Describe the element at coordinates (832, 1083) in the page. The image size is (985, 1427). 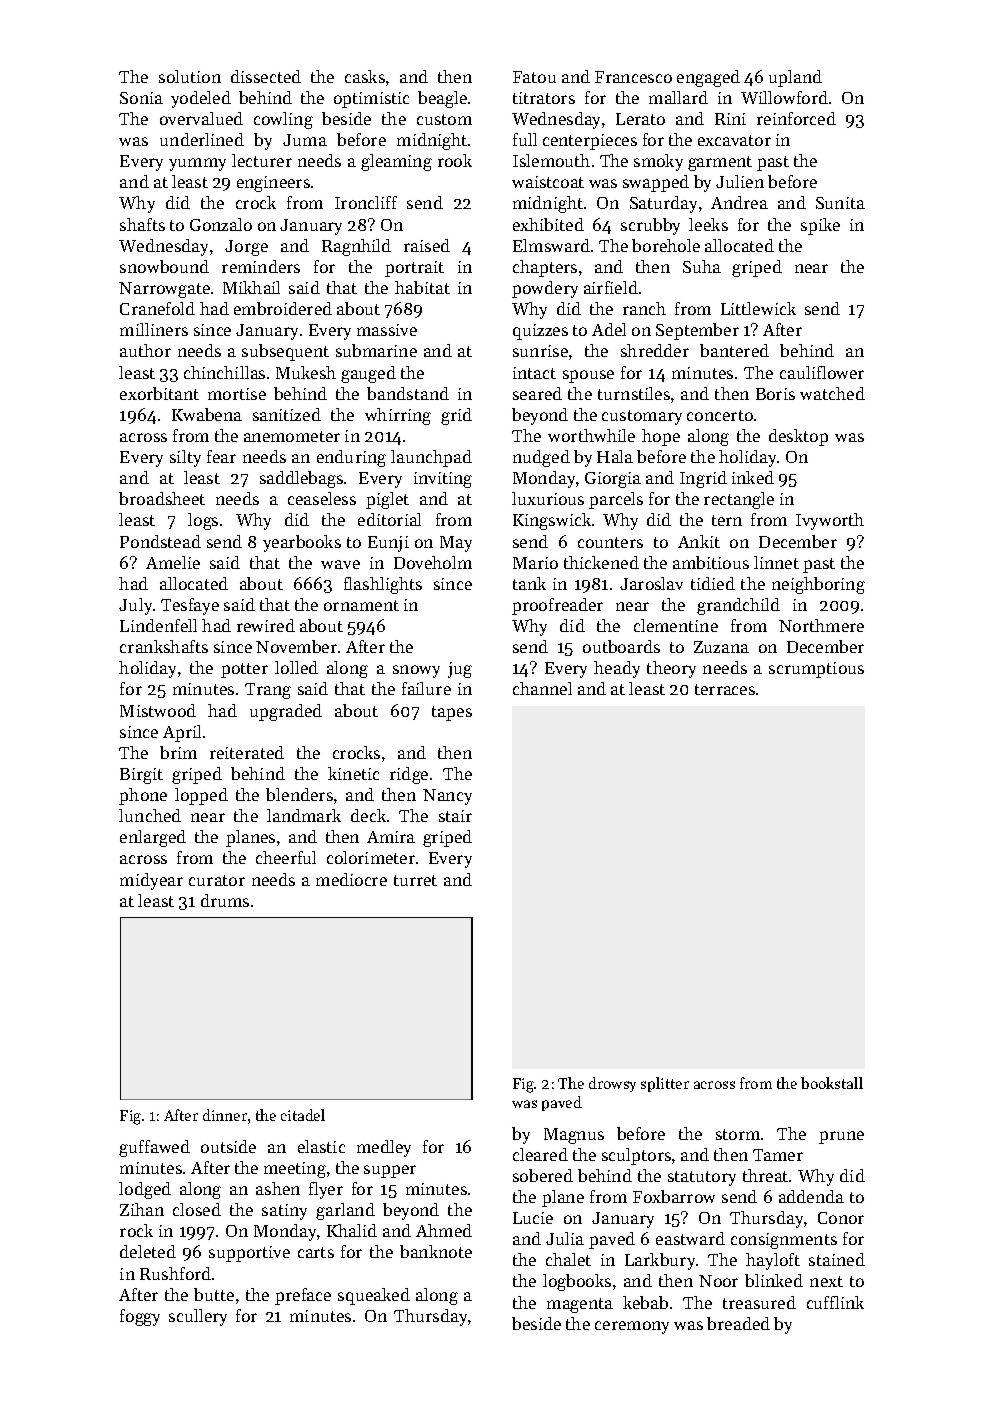
I see `bookstall` at that location.
